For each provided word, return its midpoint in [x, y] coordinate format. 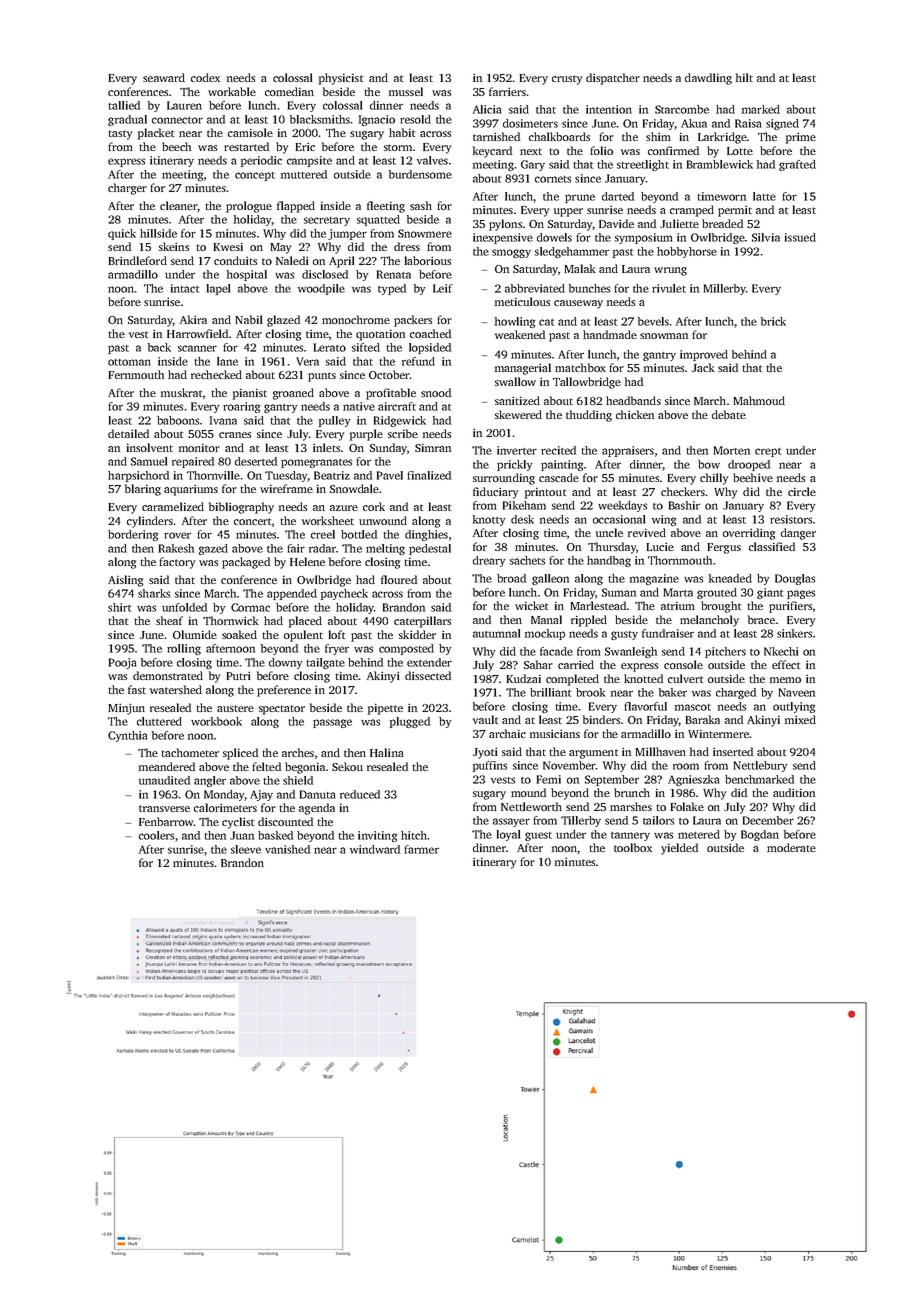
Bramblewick [720, 164]
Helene [307, 561]
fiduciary [495, 493]
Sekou [347, 766]
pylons [505, 225]
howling [515, 322]
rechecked [216, 374]
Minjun [126, 709]
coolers [156, 835]
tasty [120, 135]
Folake [687, 806]
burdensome [420, 174]
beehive [753, 477]
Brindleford [138, 260]
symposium [643, 238]
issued [800, 237]
